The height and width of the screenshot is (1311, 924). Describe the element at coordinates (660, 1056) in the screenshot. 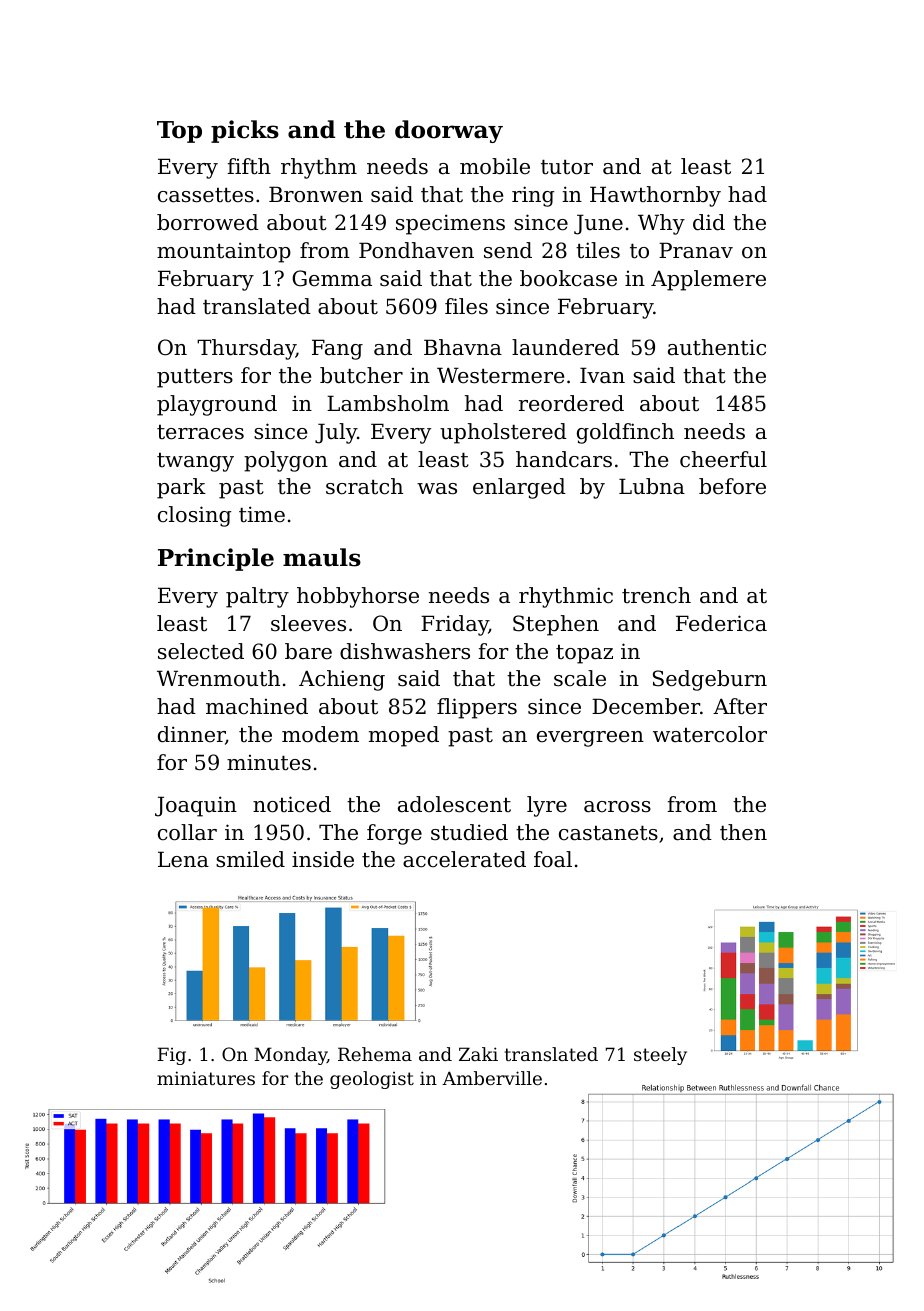

I see `steely` at that location.
